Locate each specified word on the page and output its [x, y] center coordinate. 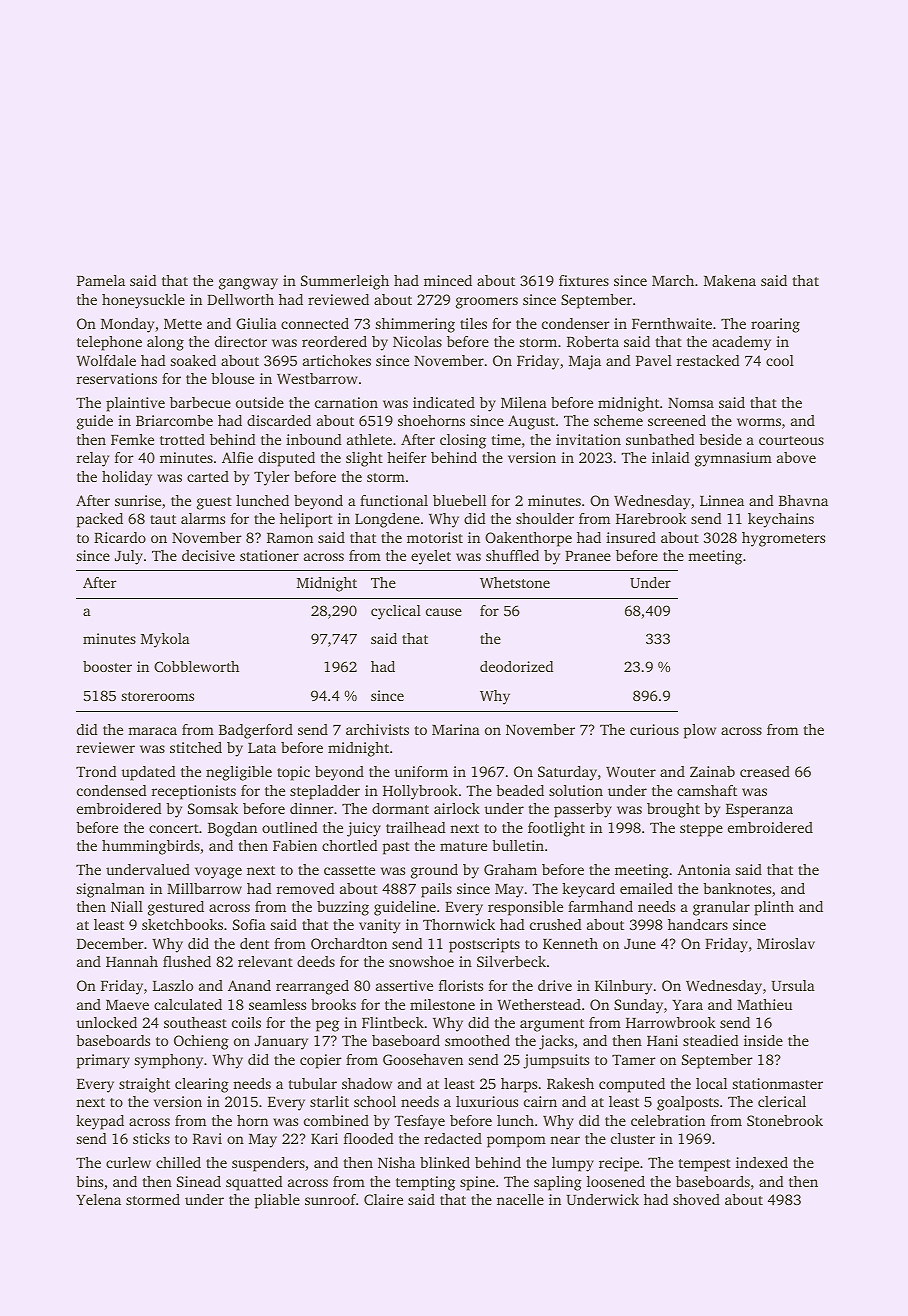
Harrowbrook [671, 1022]
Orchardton [349, 943]
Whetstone [515, 582]
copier [321, 1061]
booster [107, 666]
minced [448, 280]
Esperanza [759, 811]
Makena [730, 280]
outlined [290, 827]
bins [89, 1181]
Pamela [101, 280]
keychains [781, 520]
